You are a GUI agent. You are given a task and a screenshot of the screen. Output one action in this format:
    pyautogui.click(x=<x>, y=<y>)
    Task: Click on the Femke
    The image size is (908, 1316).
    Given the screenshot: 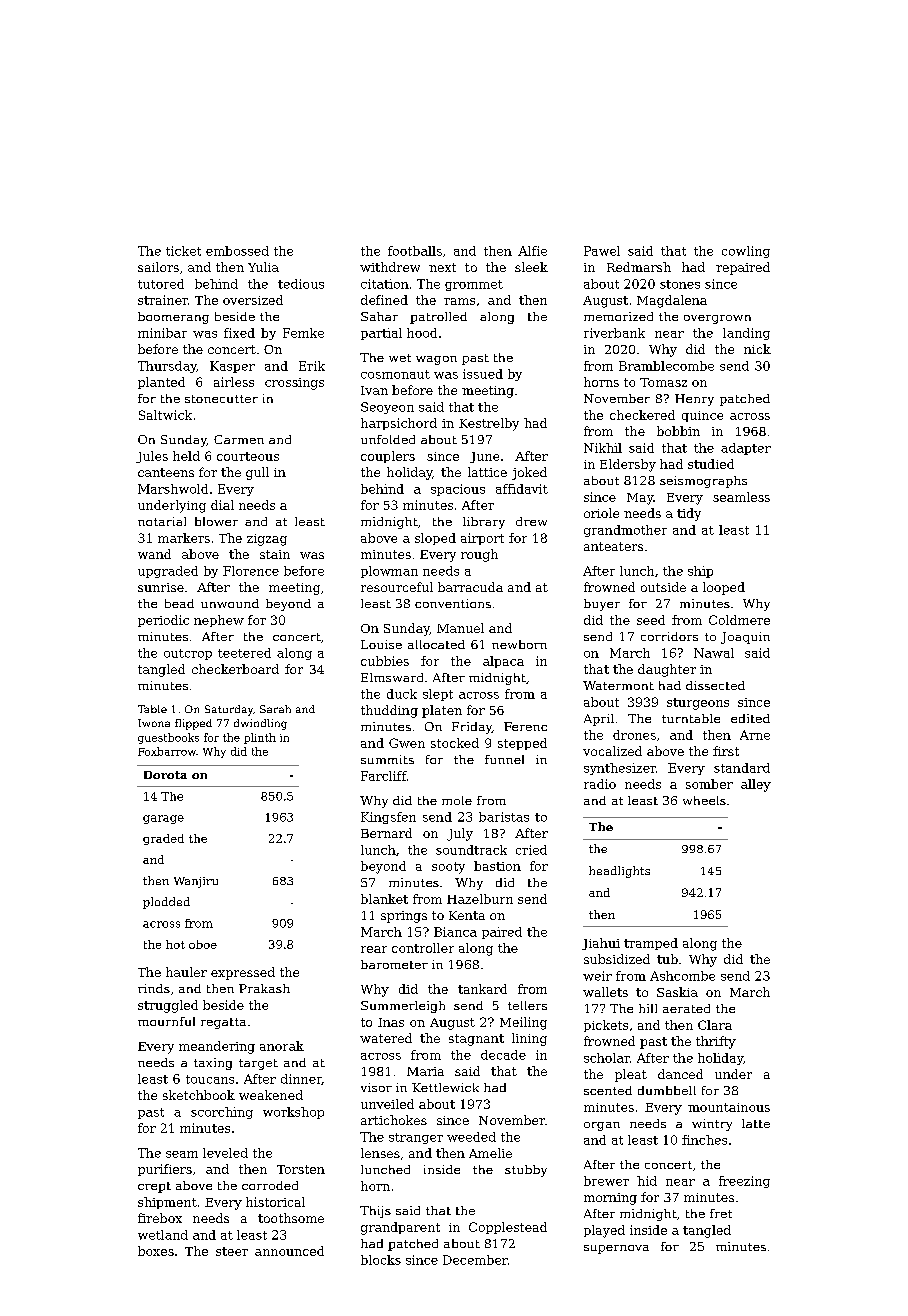 What is the action you would take?
    pyautogui.click(x=303, y=333)
